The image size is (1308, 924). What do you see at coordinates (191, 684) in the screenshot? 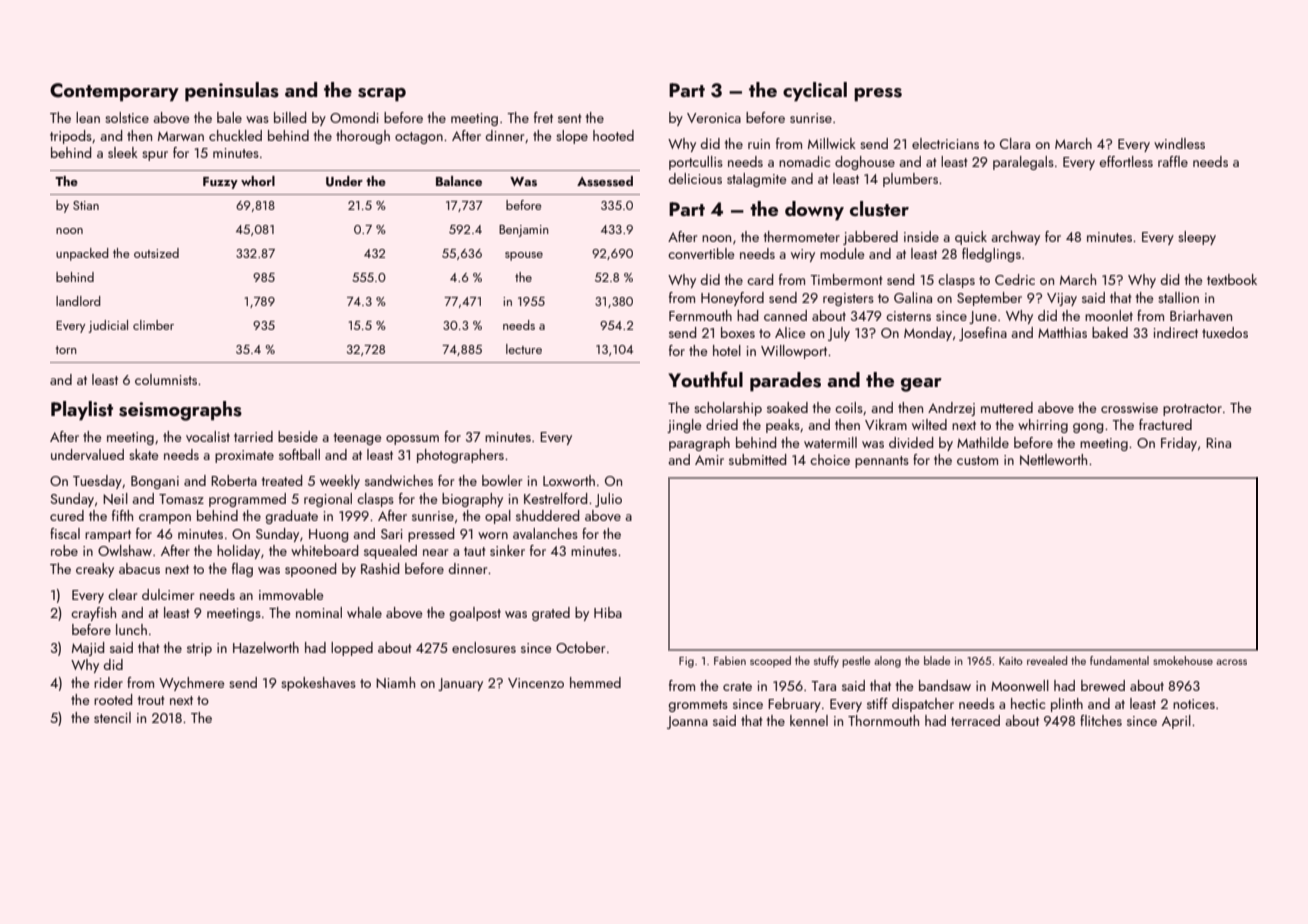
I see `Wychmere` at bounding box center [191, 684].
